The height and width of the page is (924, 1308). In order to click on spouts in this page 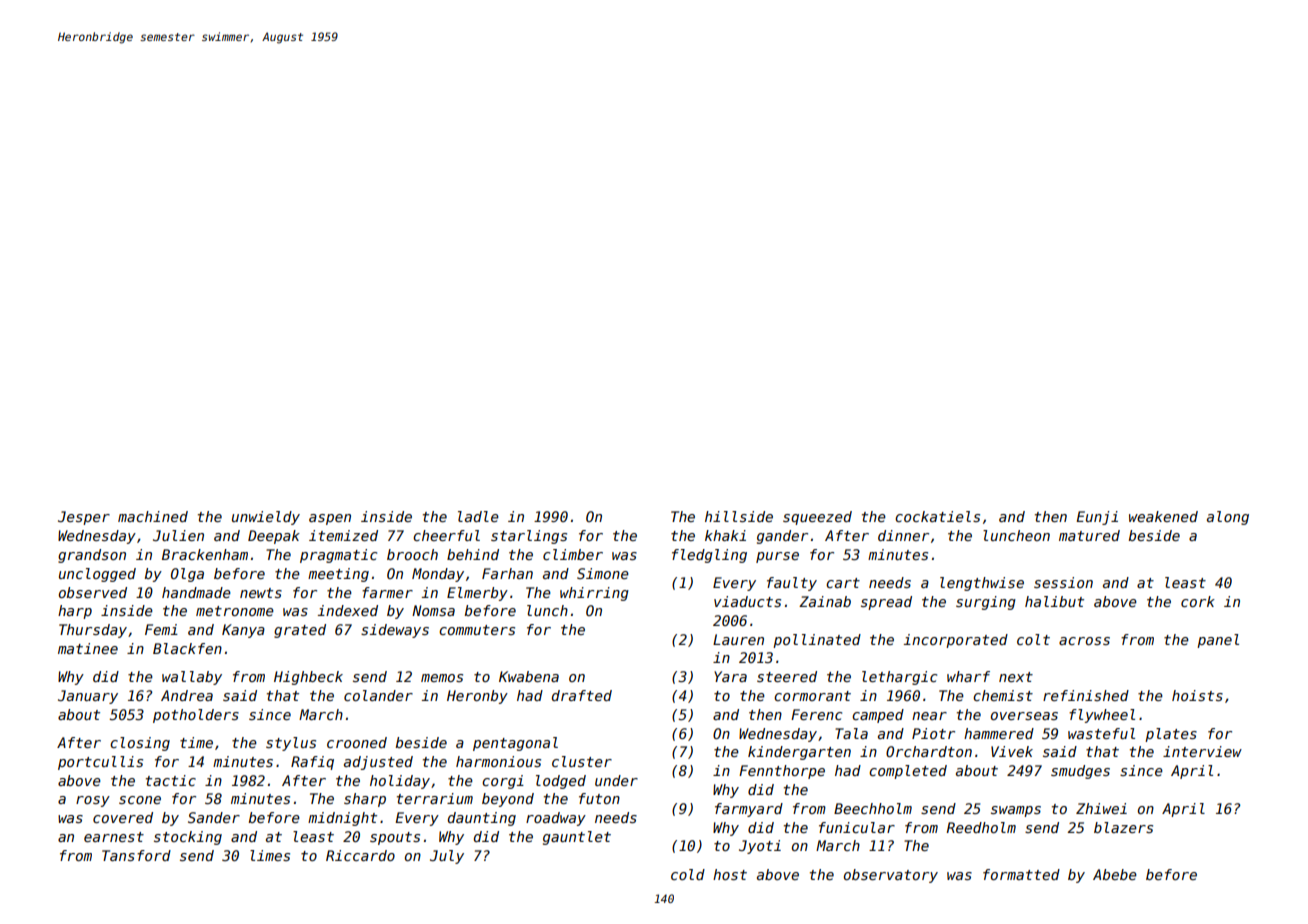, I will do `click(395, 838)`.
